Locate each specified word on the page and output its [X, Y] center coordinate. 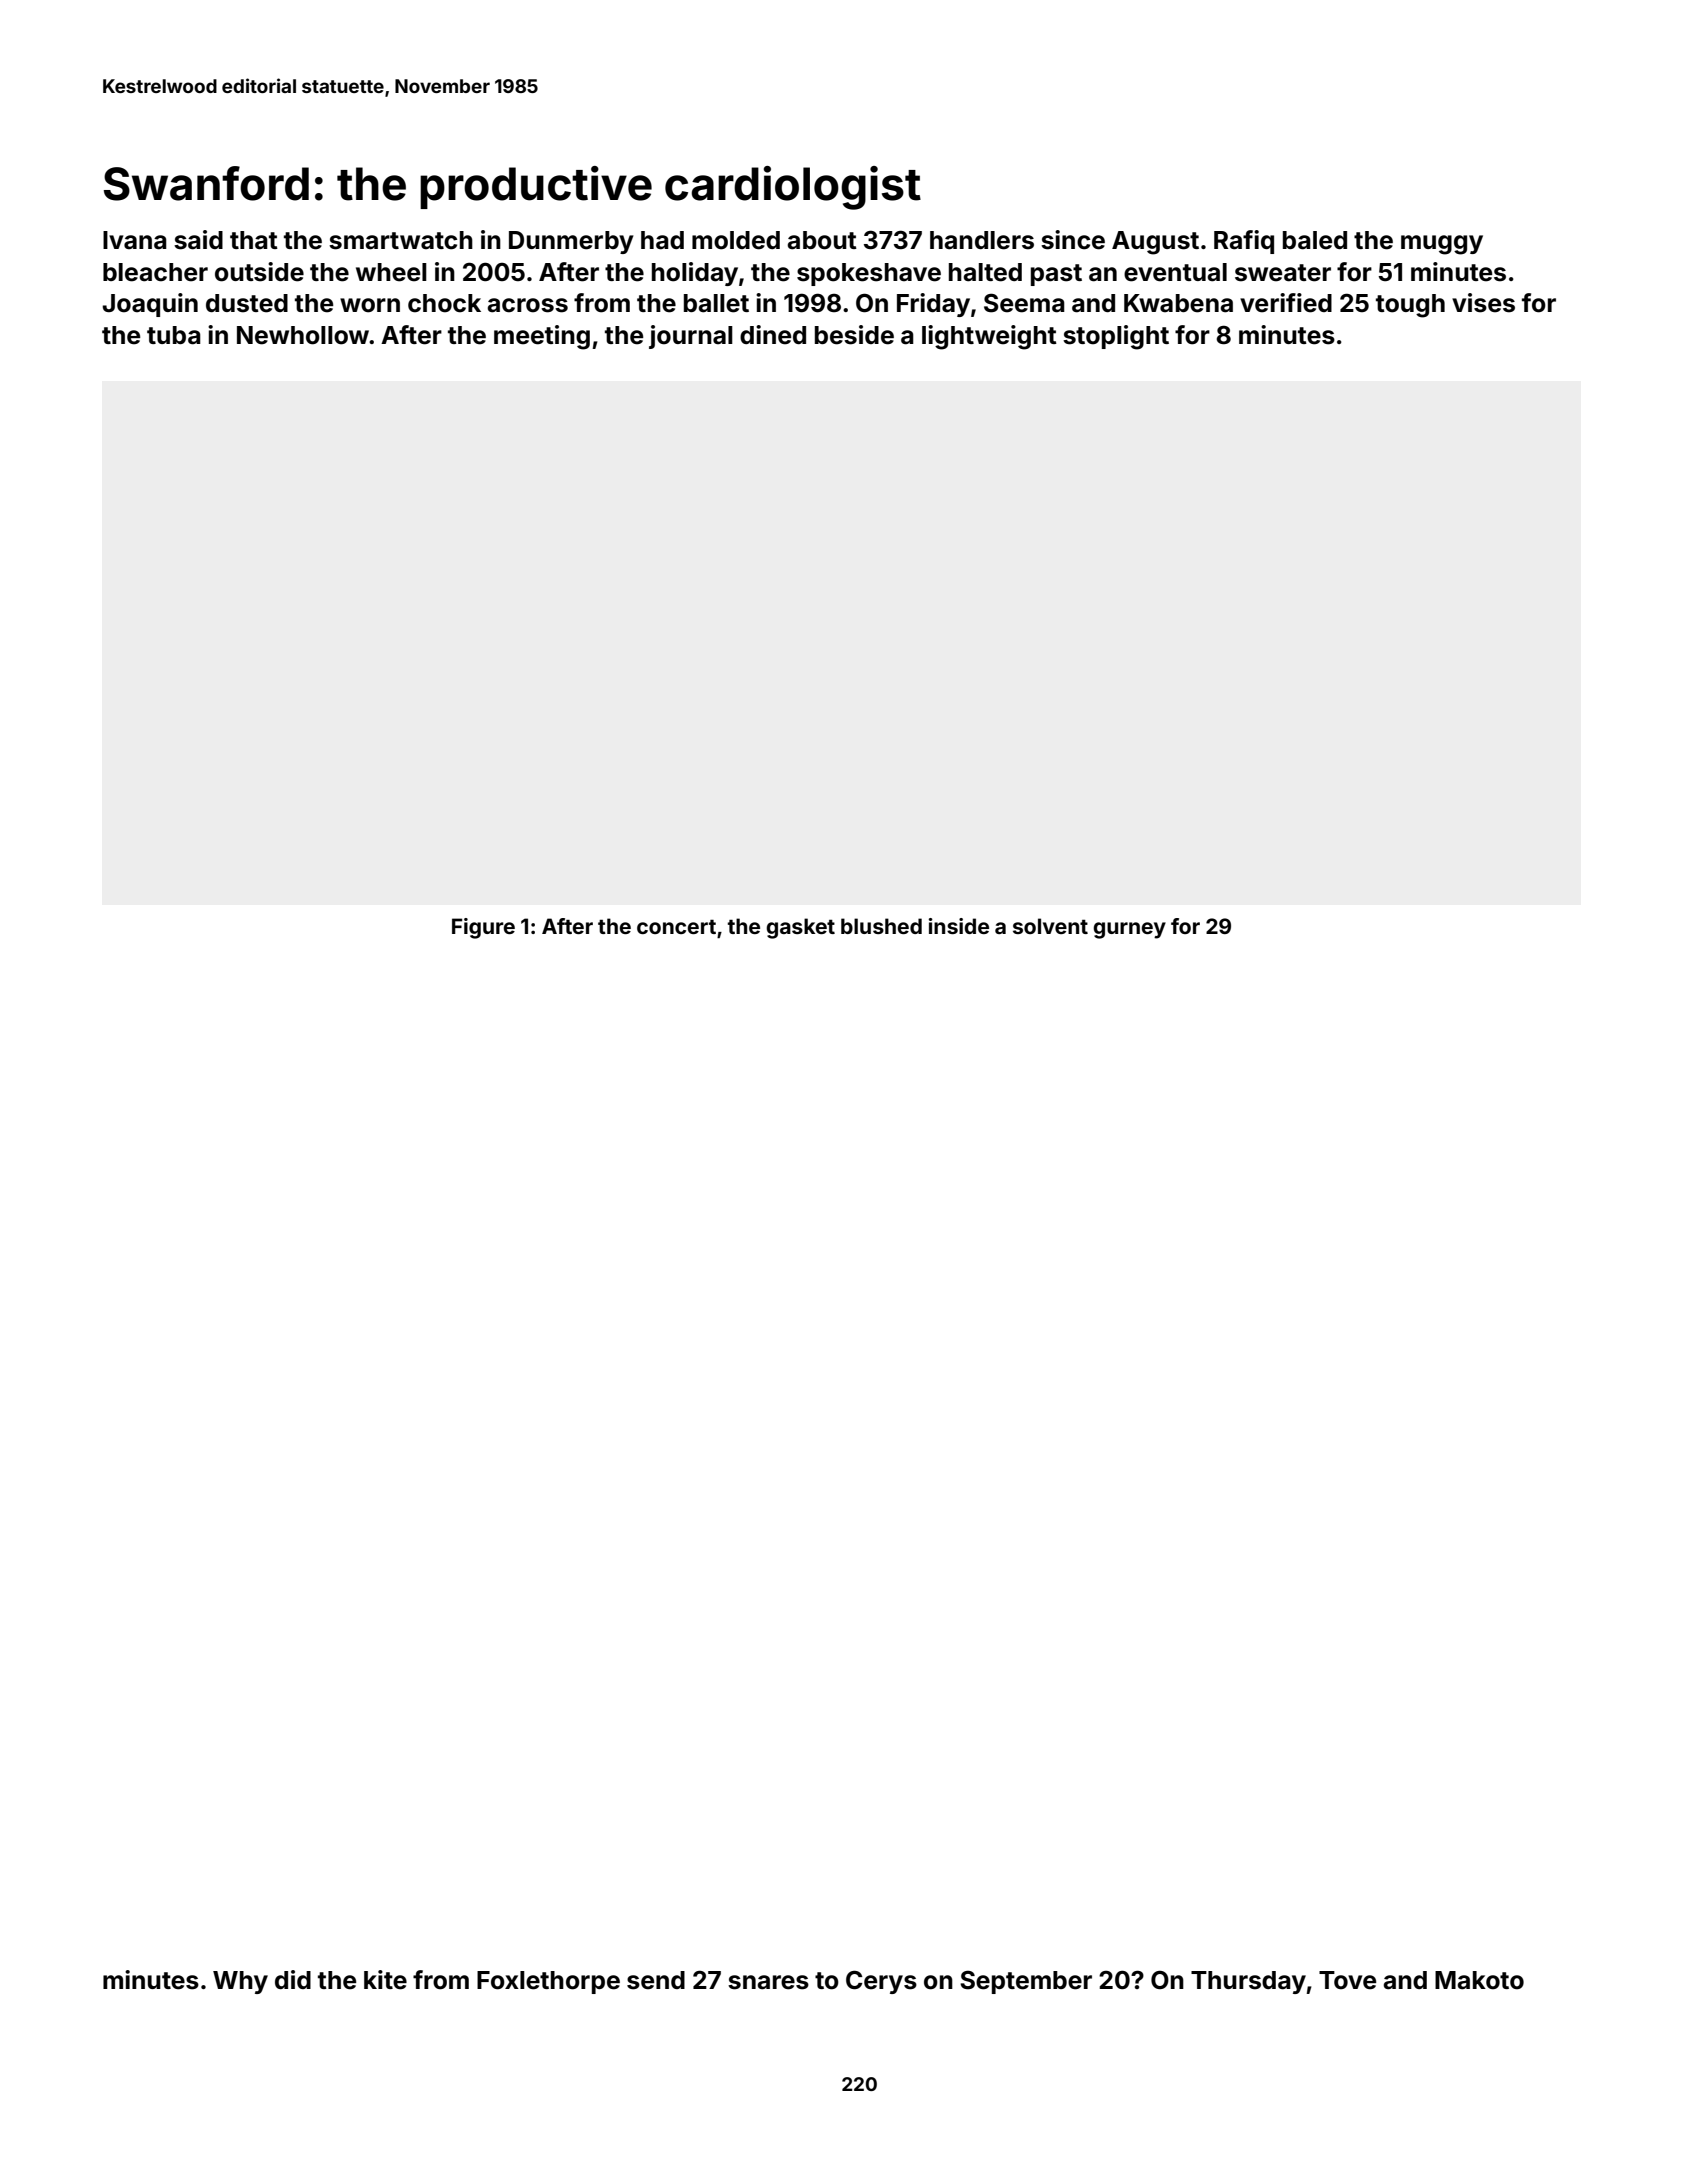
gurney [1129, 930]
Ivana [135, 240]
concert [676, 927]
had [662, 240]
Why [240, 1982]
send [656, 1980]
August [1155, 243]
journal [691, 337]
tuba [174, 335]
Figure [483, 928]
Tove [1347, 1980]
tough [1410, 306]
